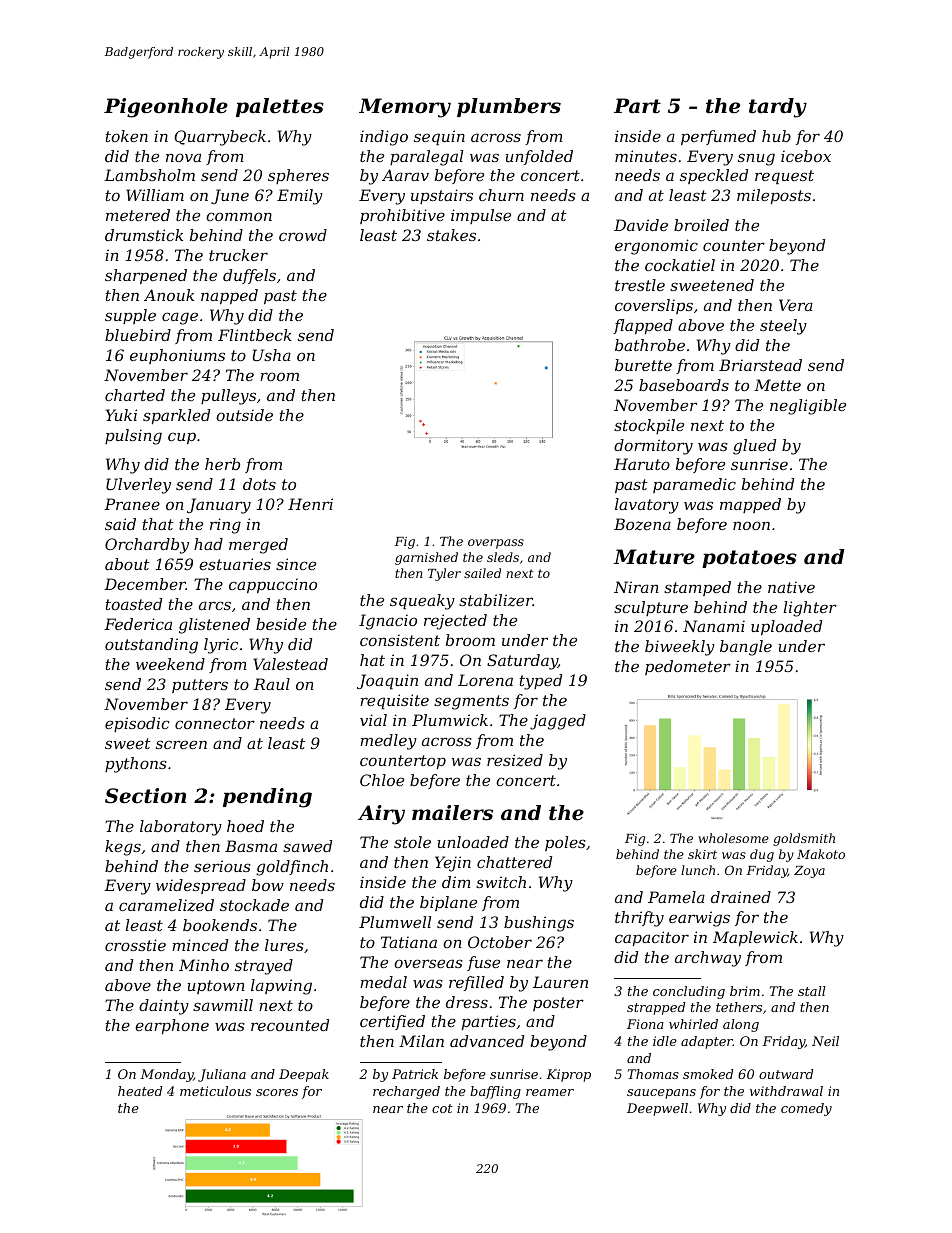 This screenshot has width=952, height=1233. What do you see at coordinates (676, 897) in the screenshot?
I see `Pamela` at bounding box center [676, 897].
